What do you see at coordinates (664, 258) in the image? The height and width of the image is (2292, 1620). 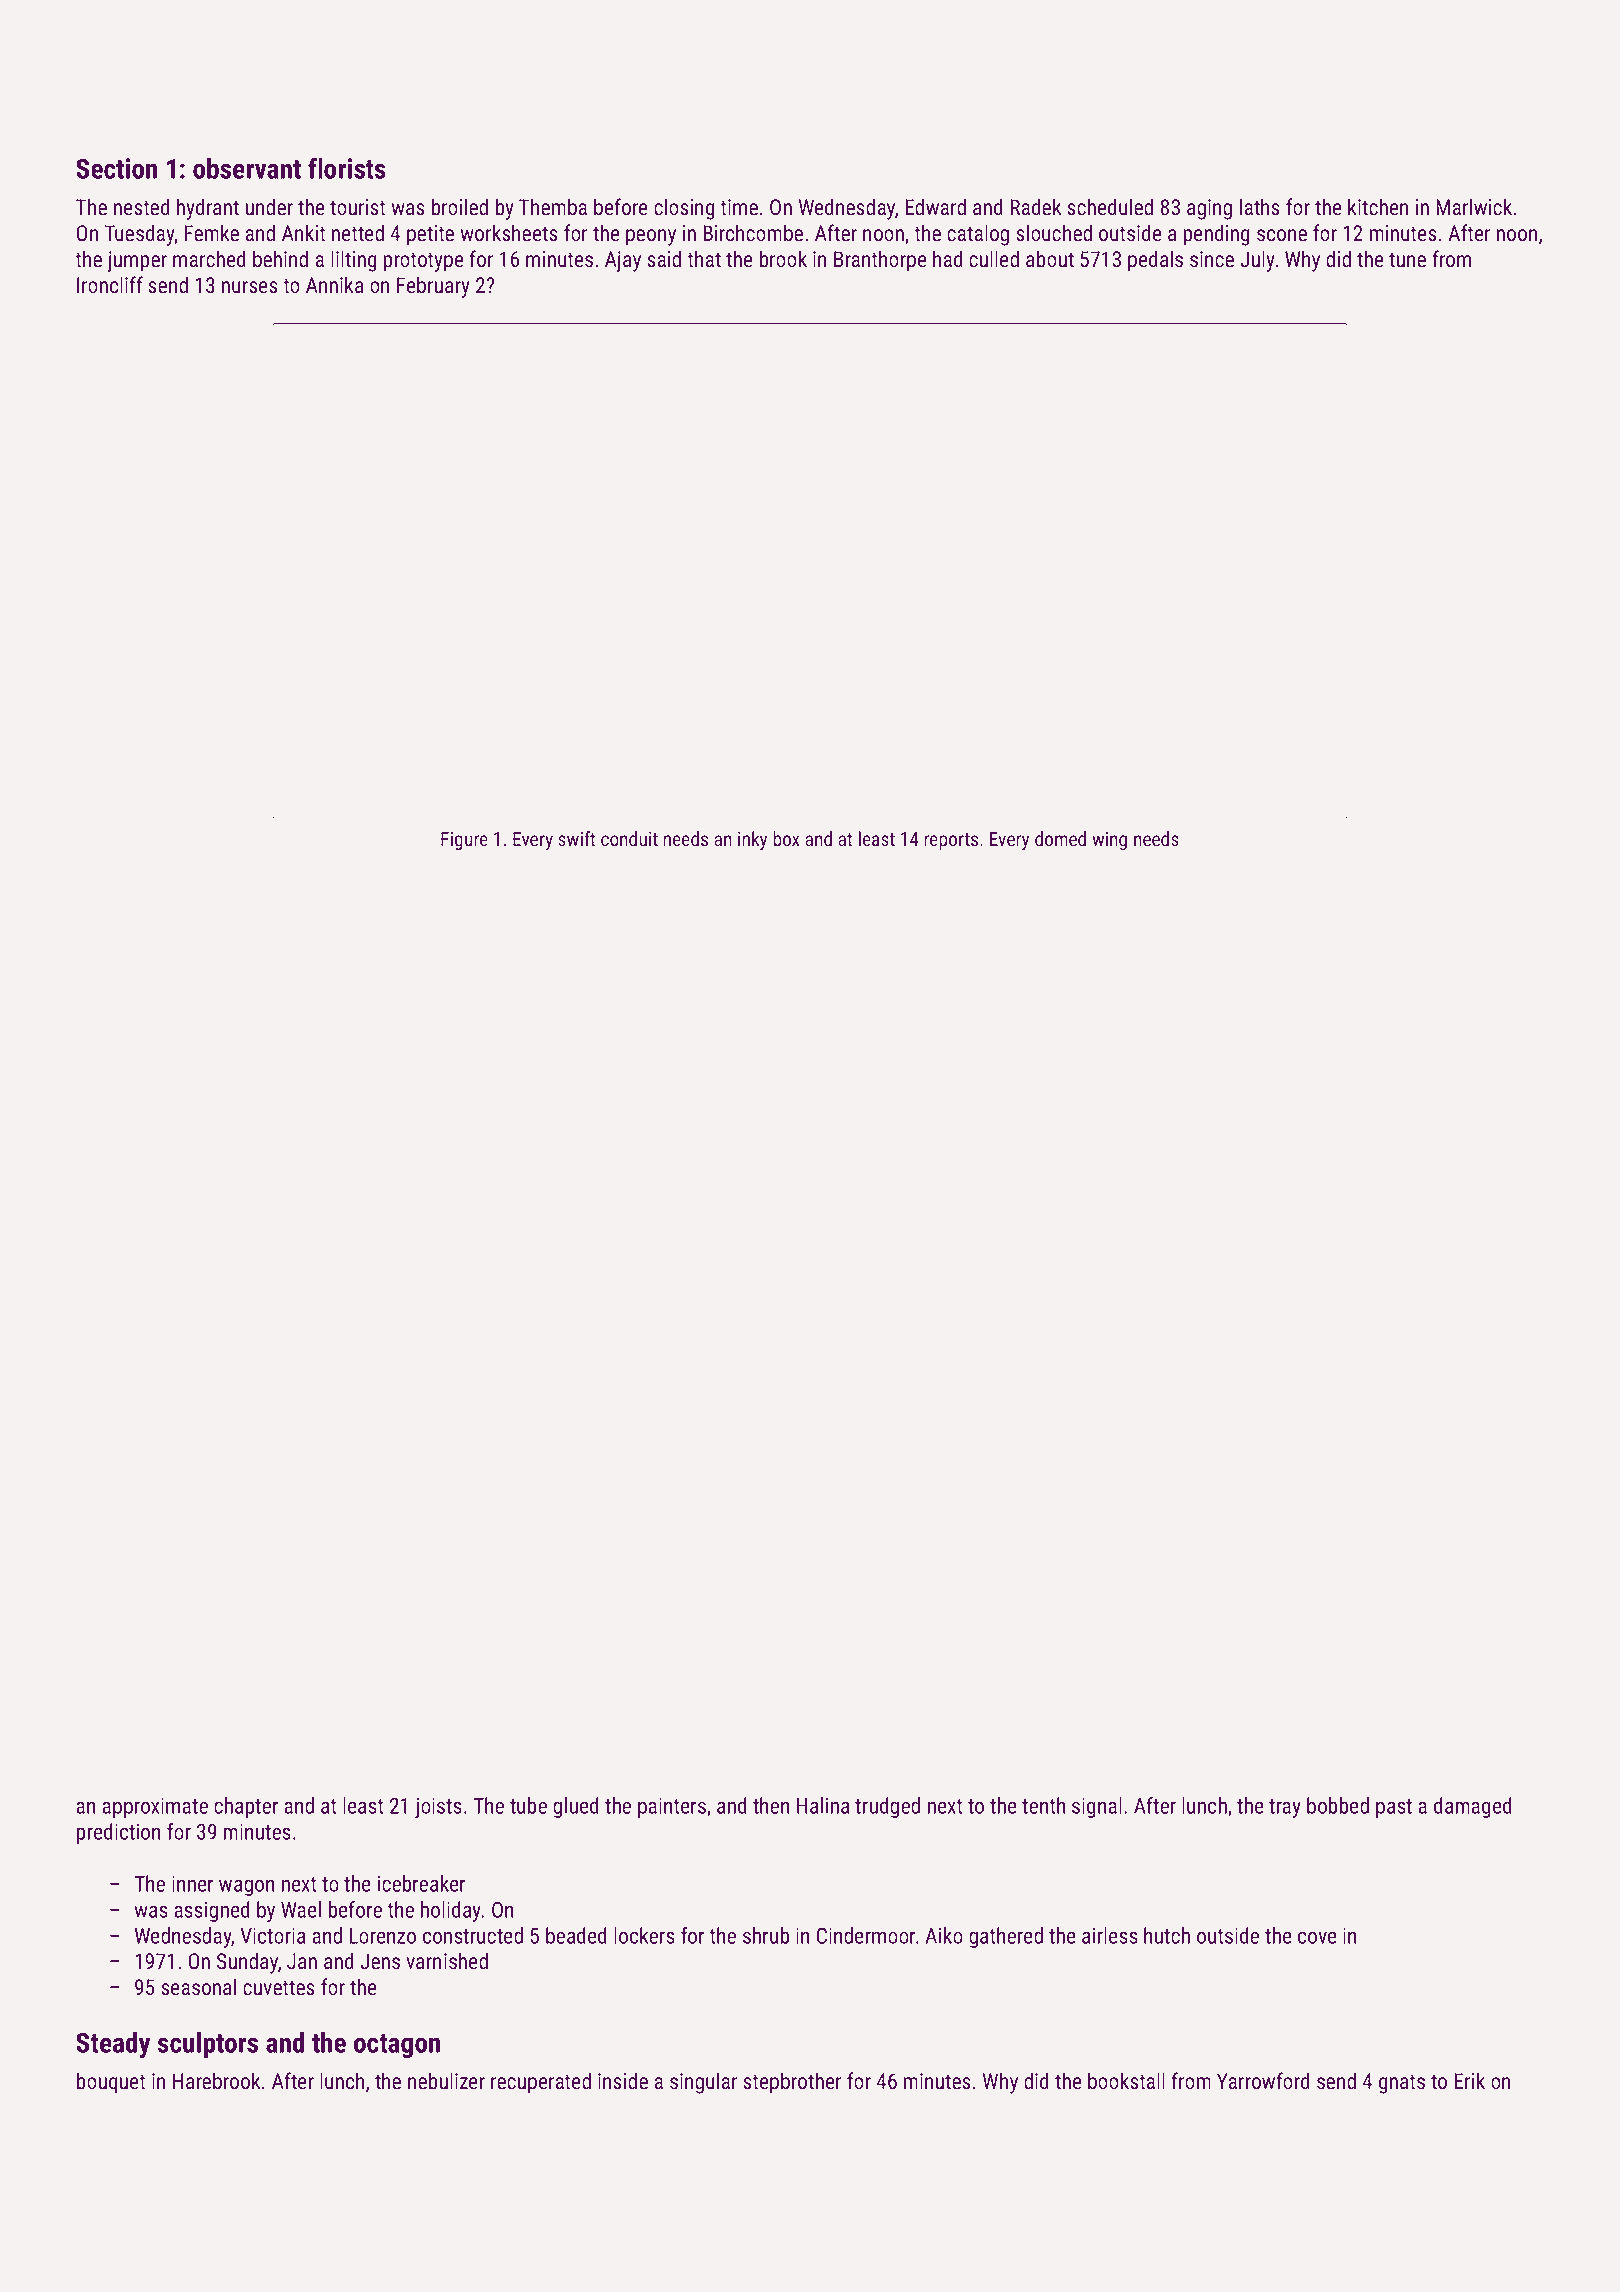 I see `said` at bounding box center [664, 258].
